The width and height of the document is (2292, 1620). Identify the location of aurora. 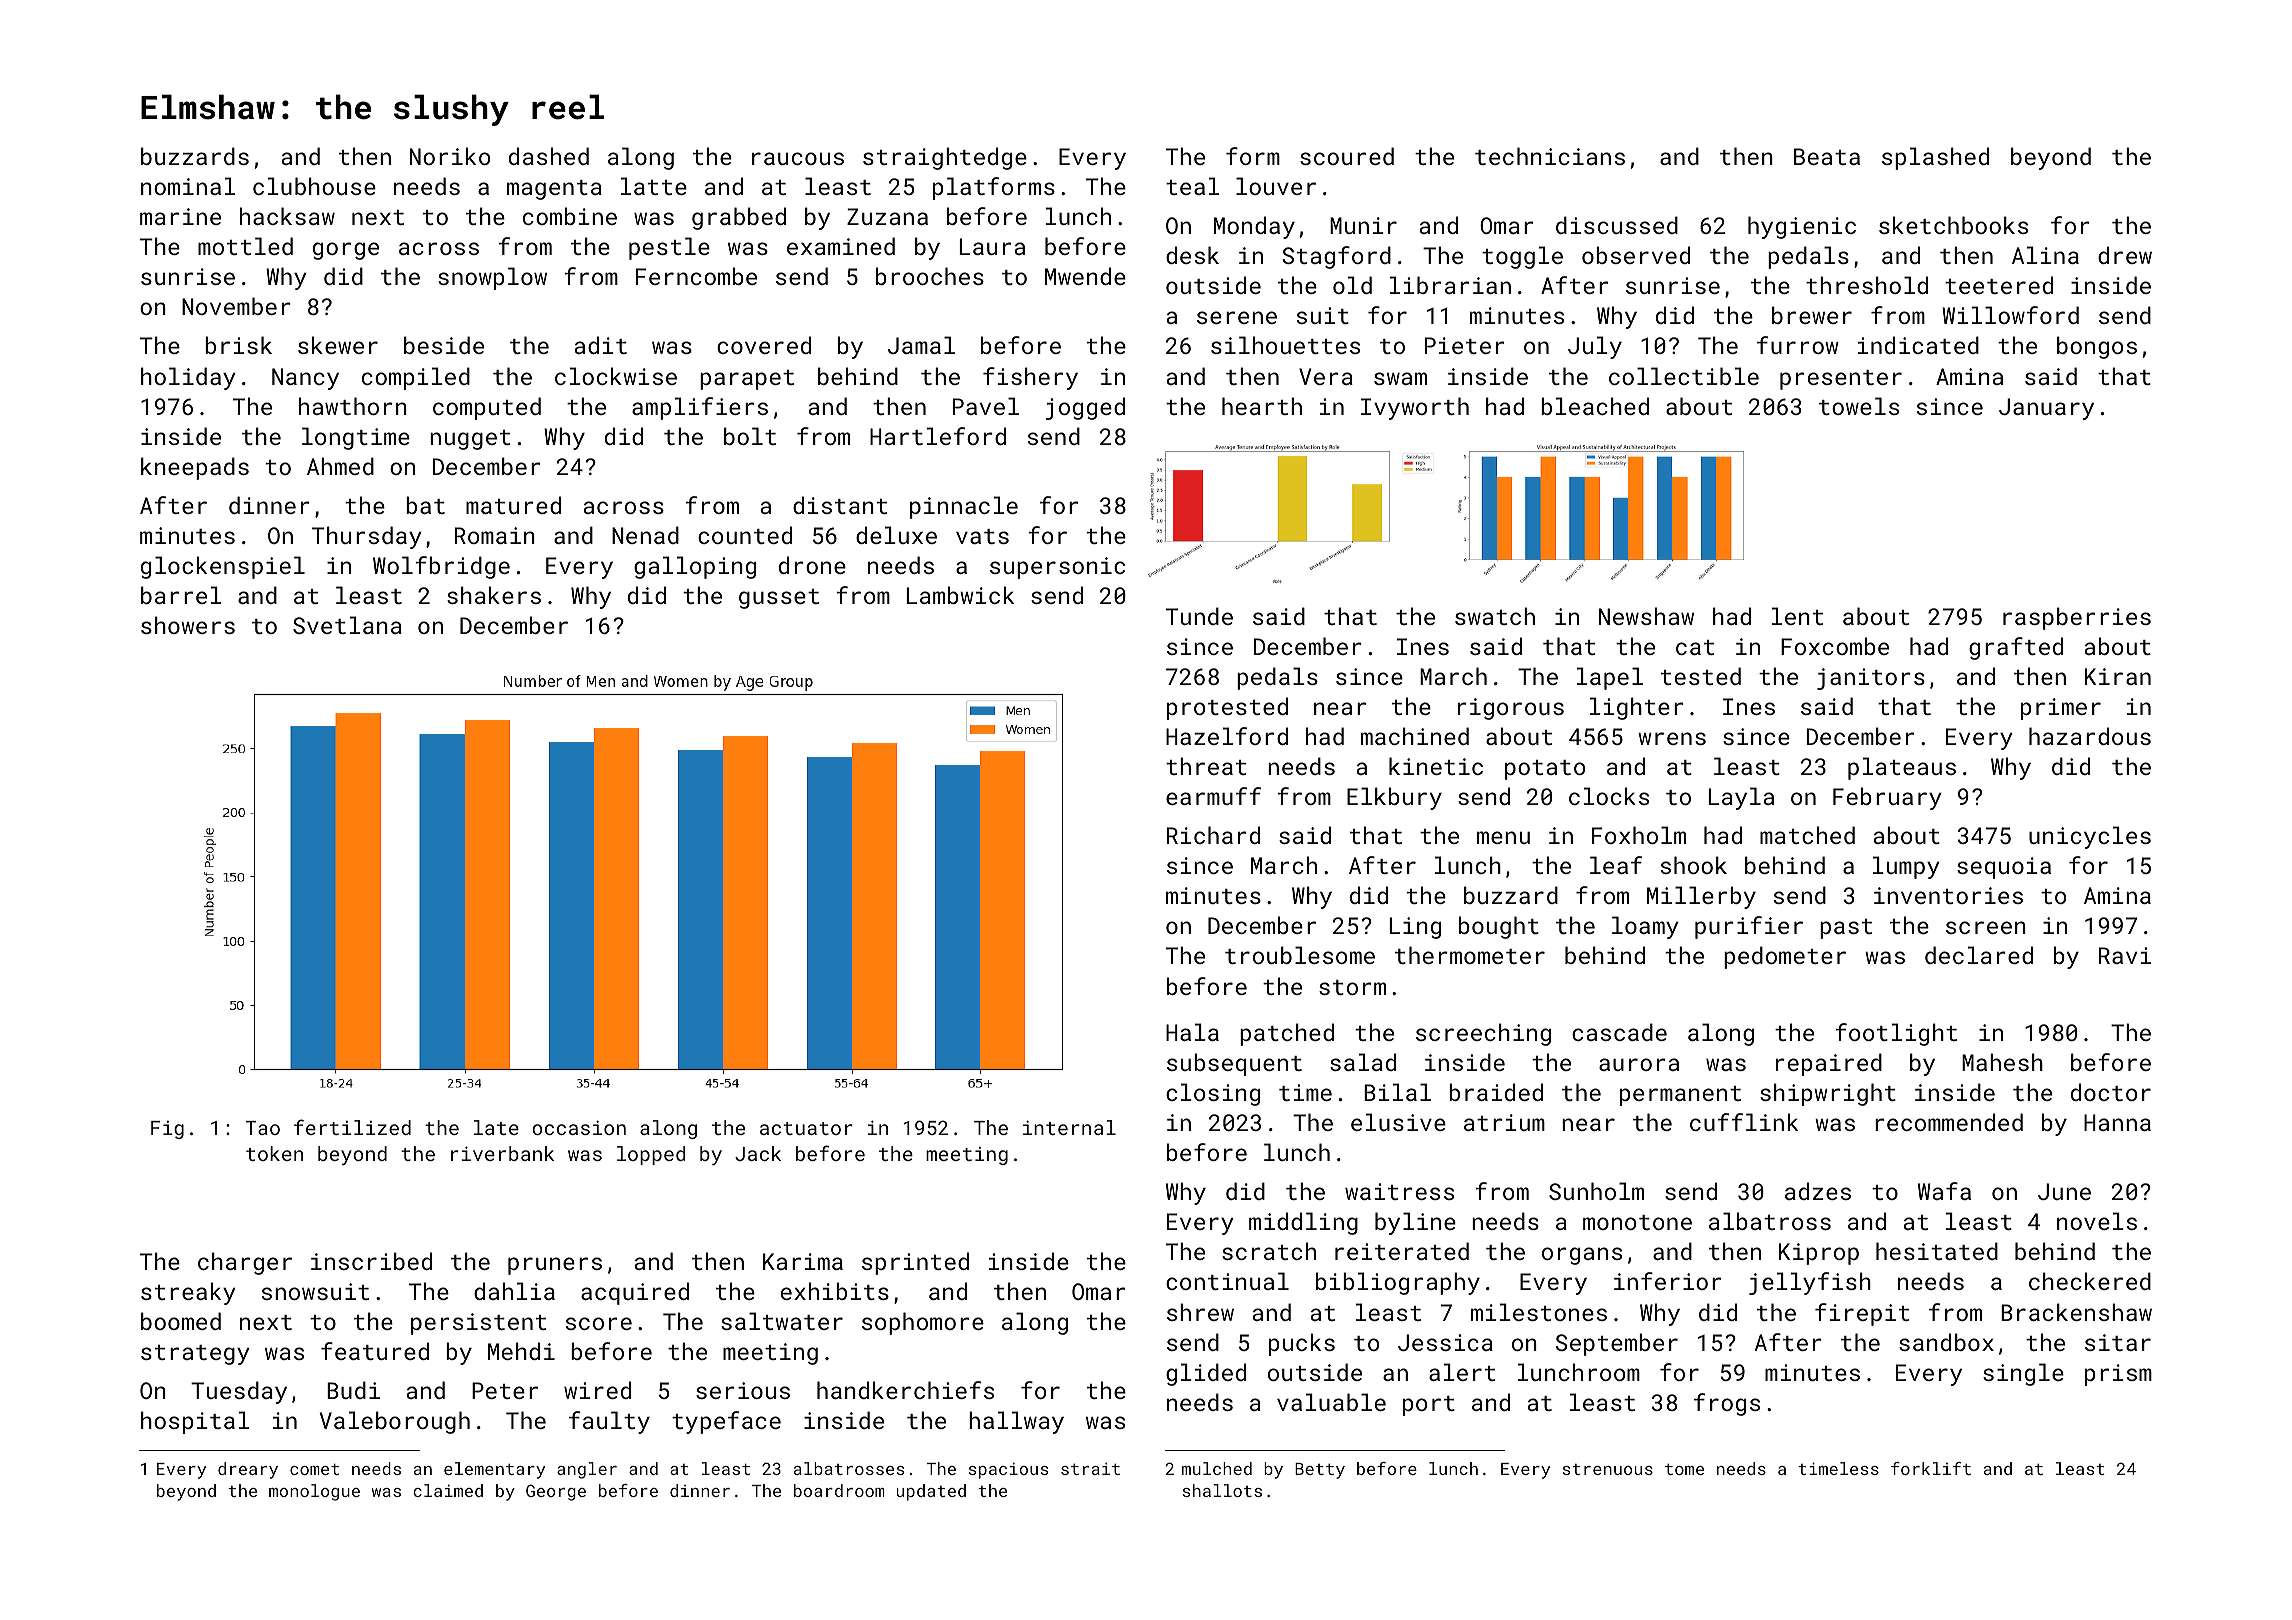
(1639, 1064).
